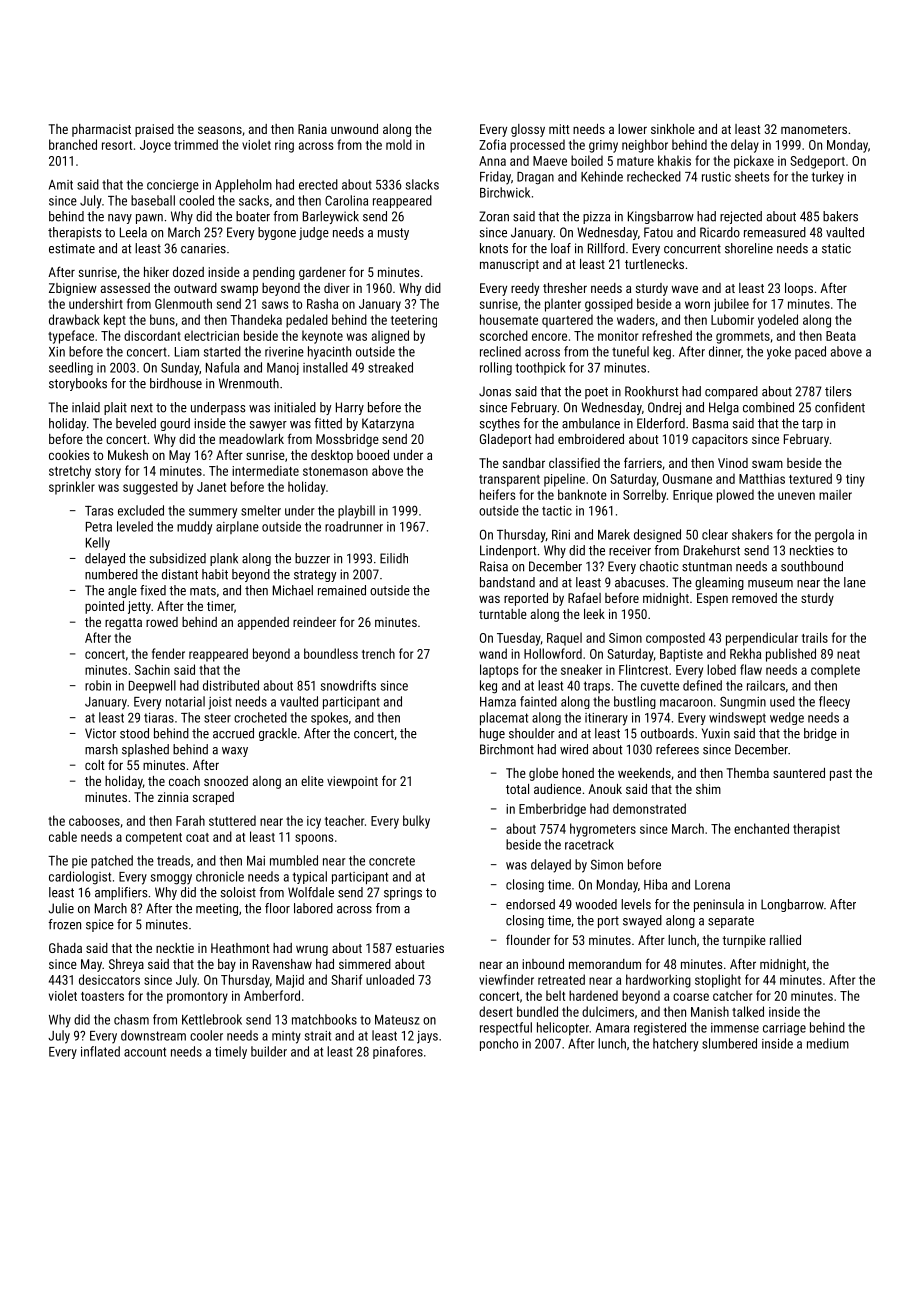  What do you see at coordinates (322, 337) in the screenshot?
I see `keynote` at bounding box center [322, 337].
